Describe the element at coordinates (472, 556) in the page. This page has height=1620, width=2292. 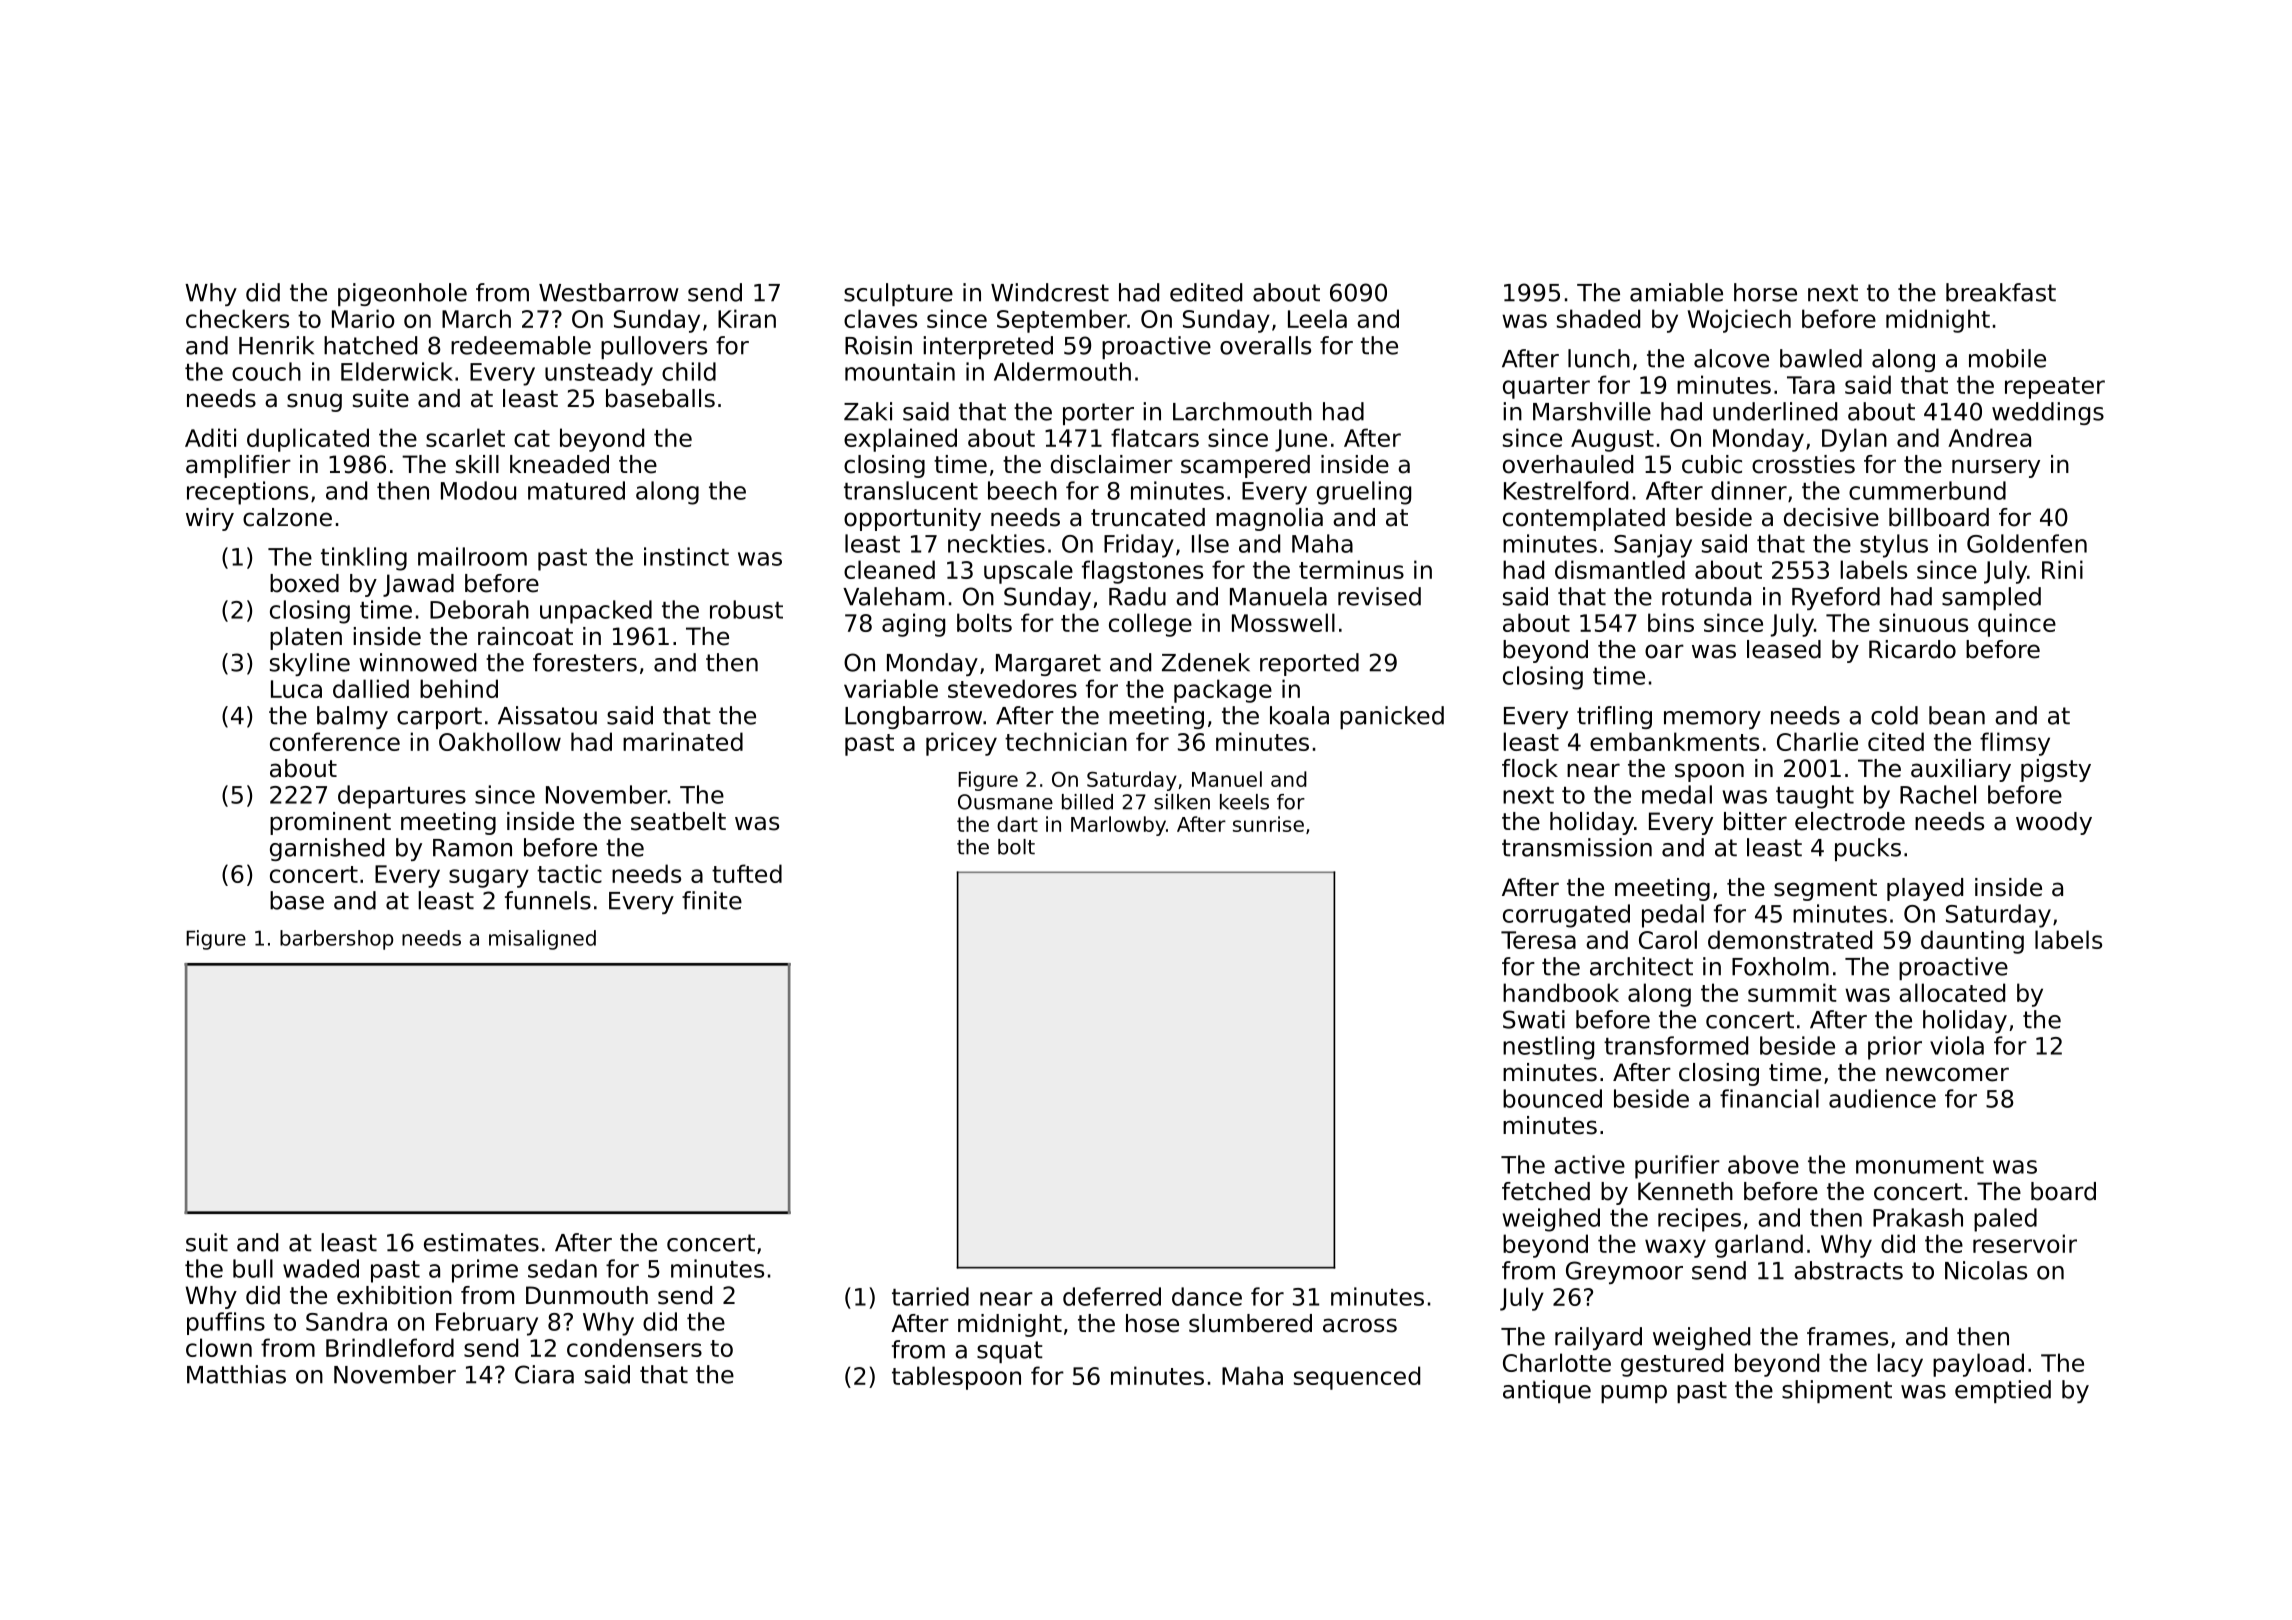
I see `mailroom` at that location.
